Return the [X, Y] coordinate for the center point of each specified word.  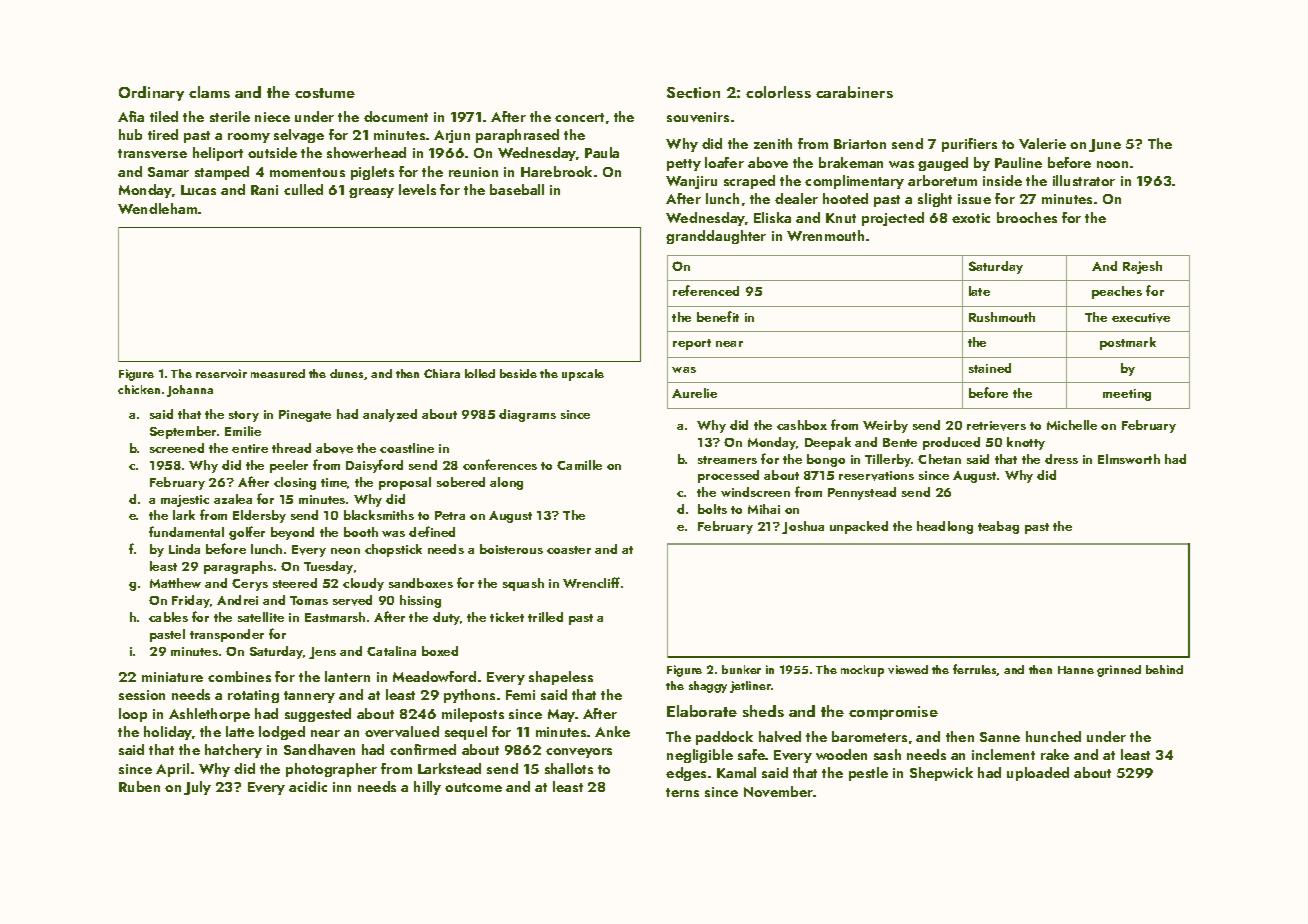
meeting [1127, 395]
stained [990, 368]
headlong [945, 527]
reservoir [221, 373]
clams [209, 92]
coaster [569, 550]
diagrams [527, 415]
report [692, 344]
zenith [773, 143]
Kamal [736, 772]
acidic [308, 786]
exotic [971, 218]
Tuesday [328, 567]
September [183, 432]
